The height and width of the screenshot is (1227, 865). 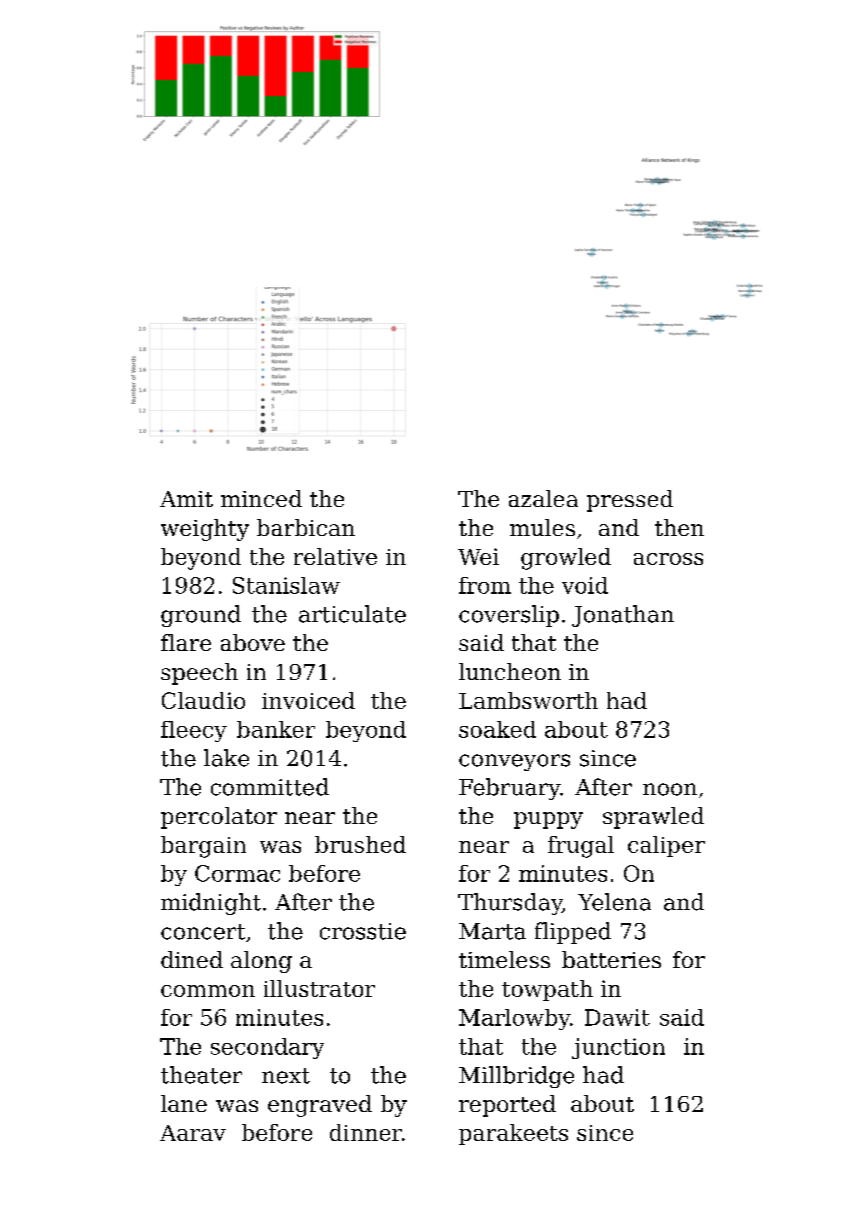 What do you see at coordinates (543, 498) in the screenshot?
I see `azalea` at bounding box center [543, 498].
